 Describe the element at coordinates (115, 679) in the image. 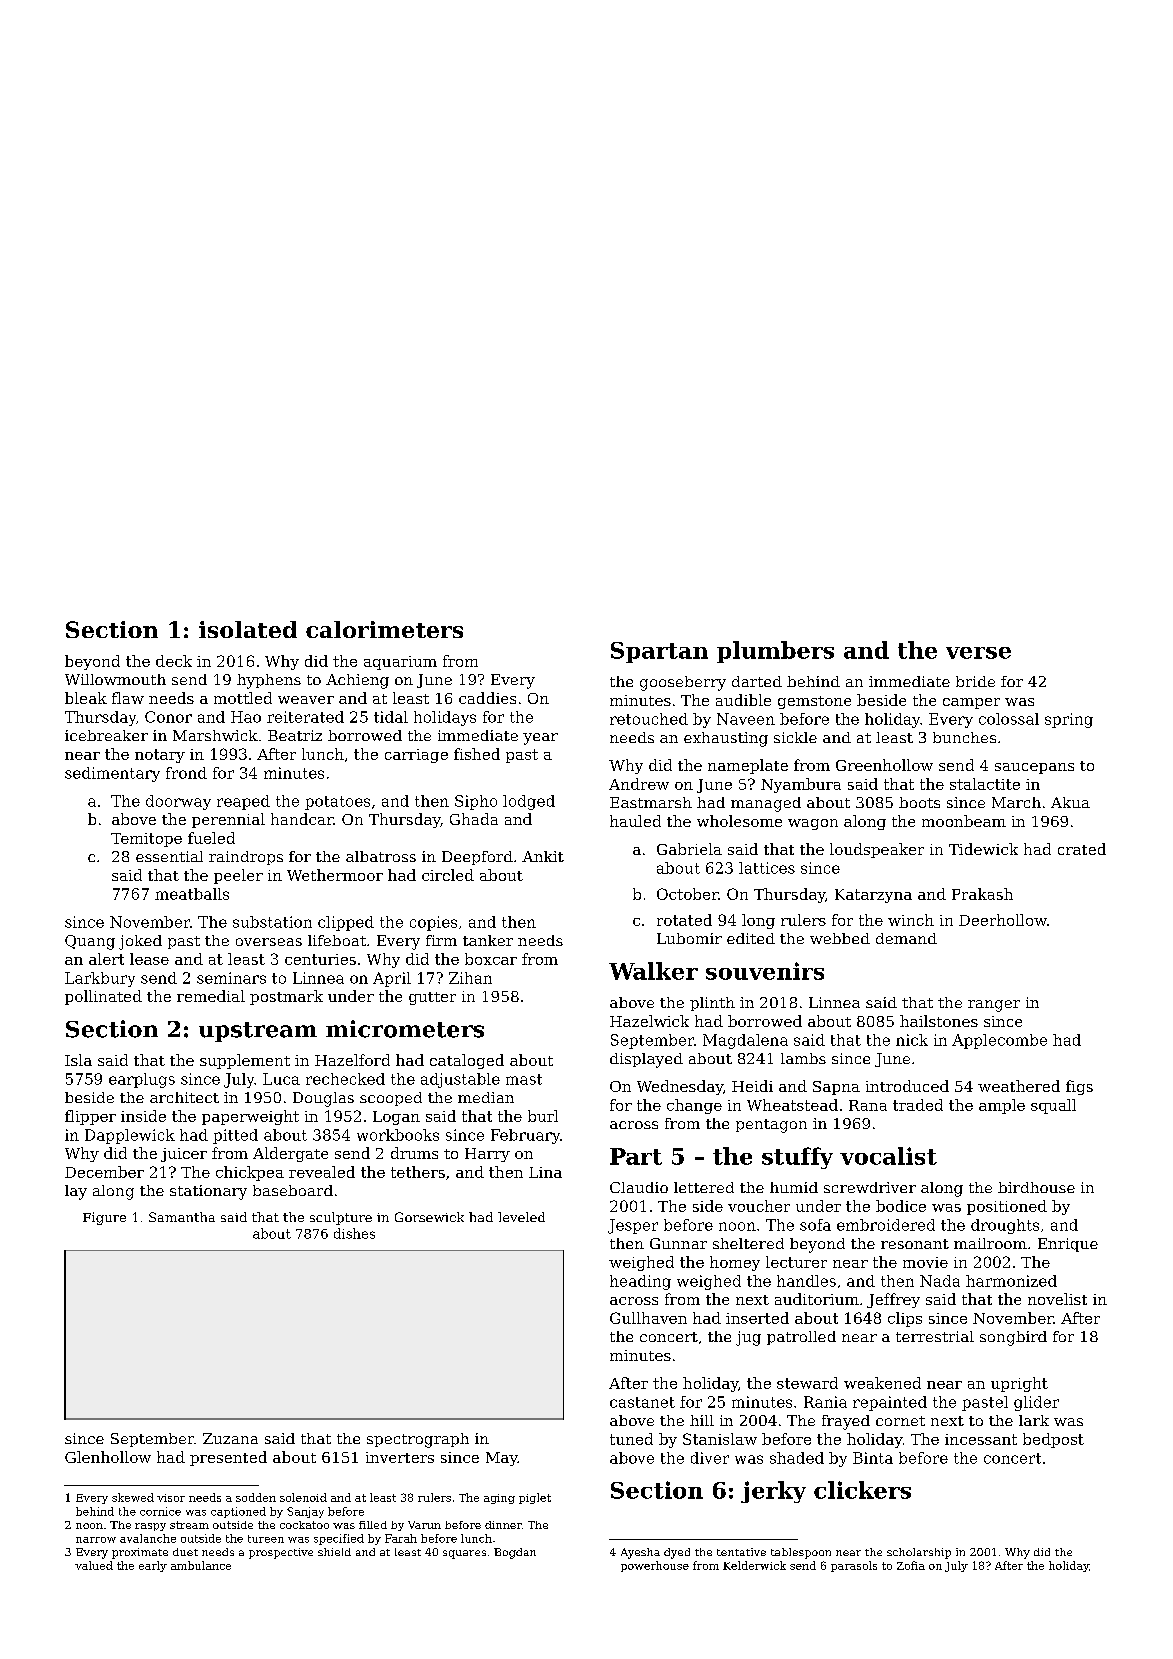

I see `Willowmouth` at that location.
